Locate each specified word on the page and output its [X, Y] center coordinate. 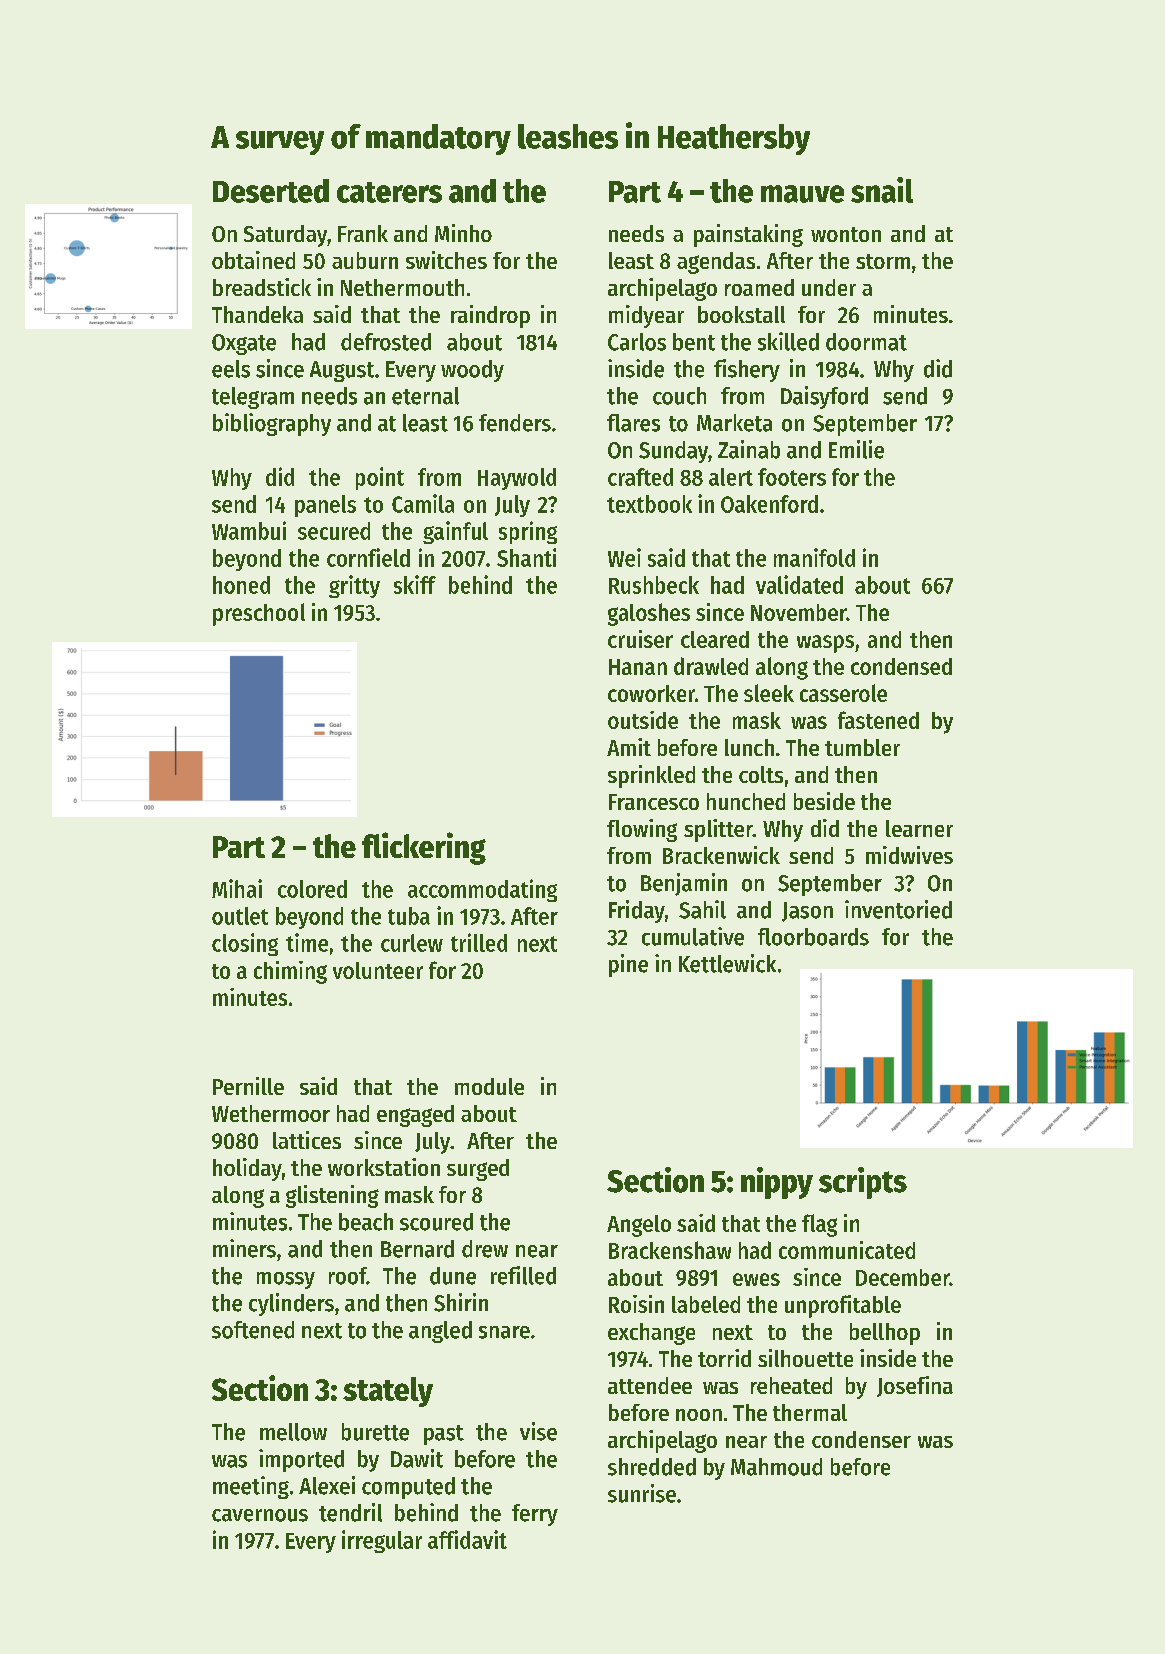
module [489, 1086]
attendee [650, 1385]
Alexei [327, 1485]
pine [628, 965]
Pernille [248, 1086]
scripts [863, 1183]
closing [245, 944]
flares [633, 423]
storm [883, 261]
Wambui [249, 530]
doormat [866, 342]
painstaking [748, 235]
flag [819, 1225]
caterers [389, 192]
